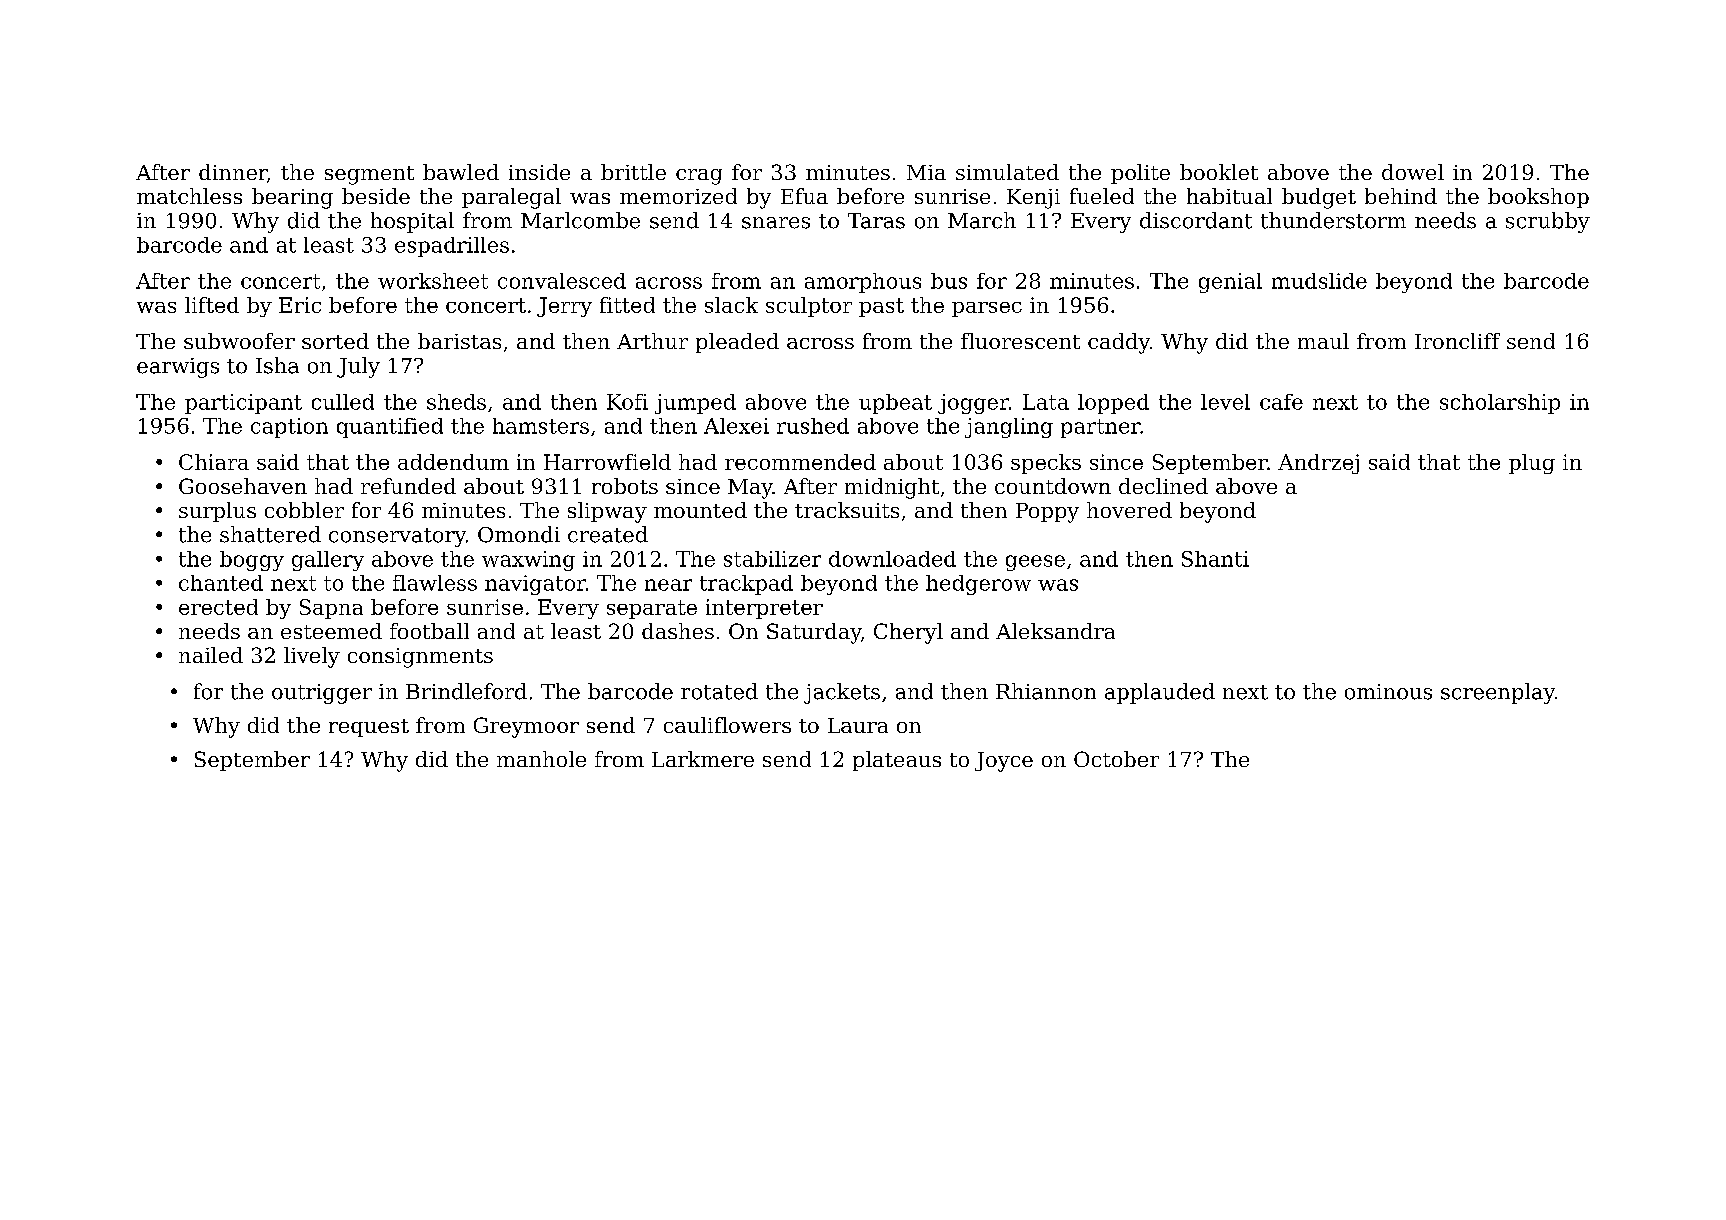 This page has height=1220, width=1726. What do you see at coordinates (1457, 341) in the page?
I see `Ironcliff` at bounding box center [1457, 341].
